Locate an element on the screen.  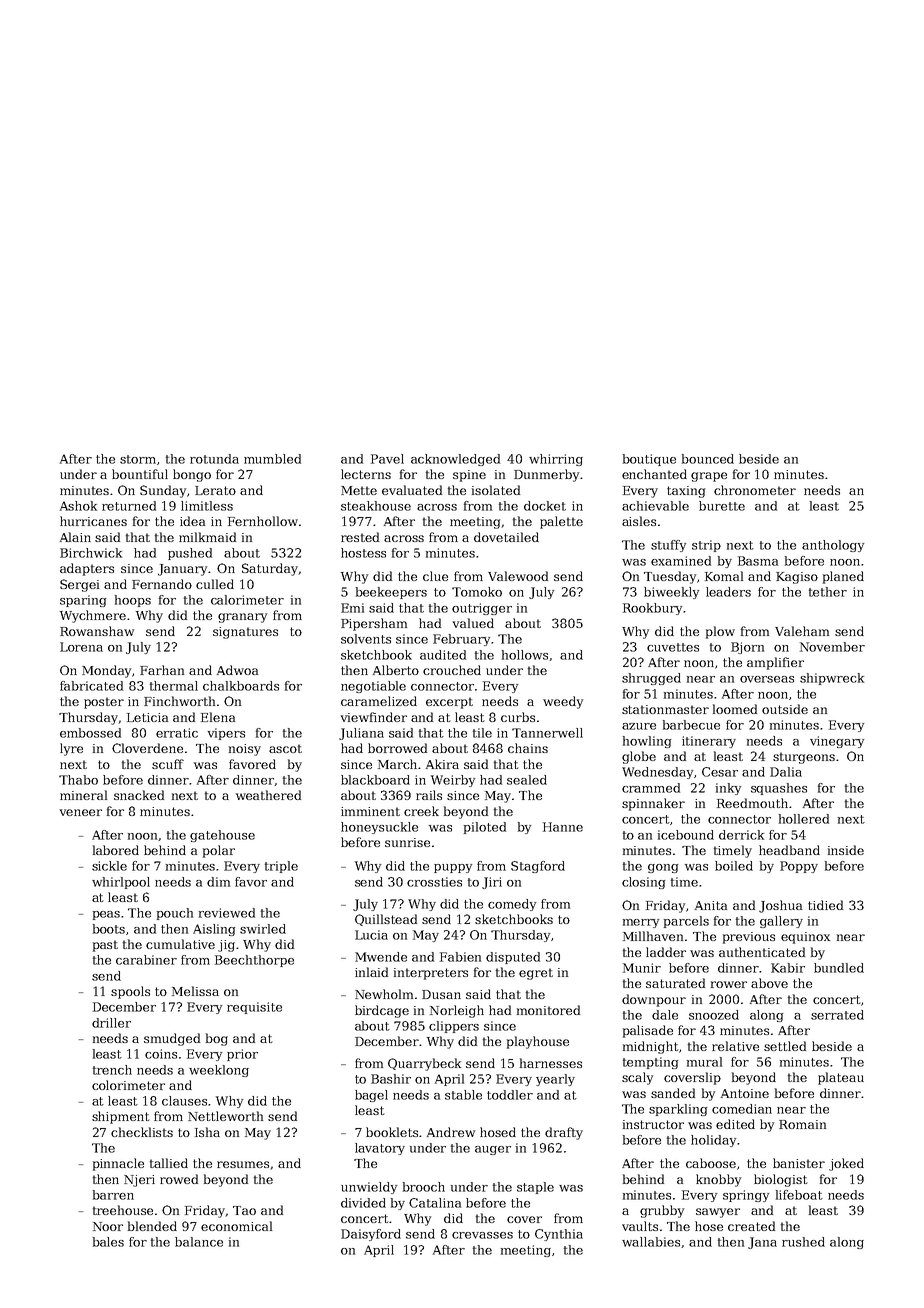
yearly is located at coordinates (555, 1080).
